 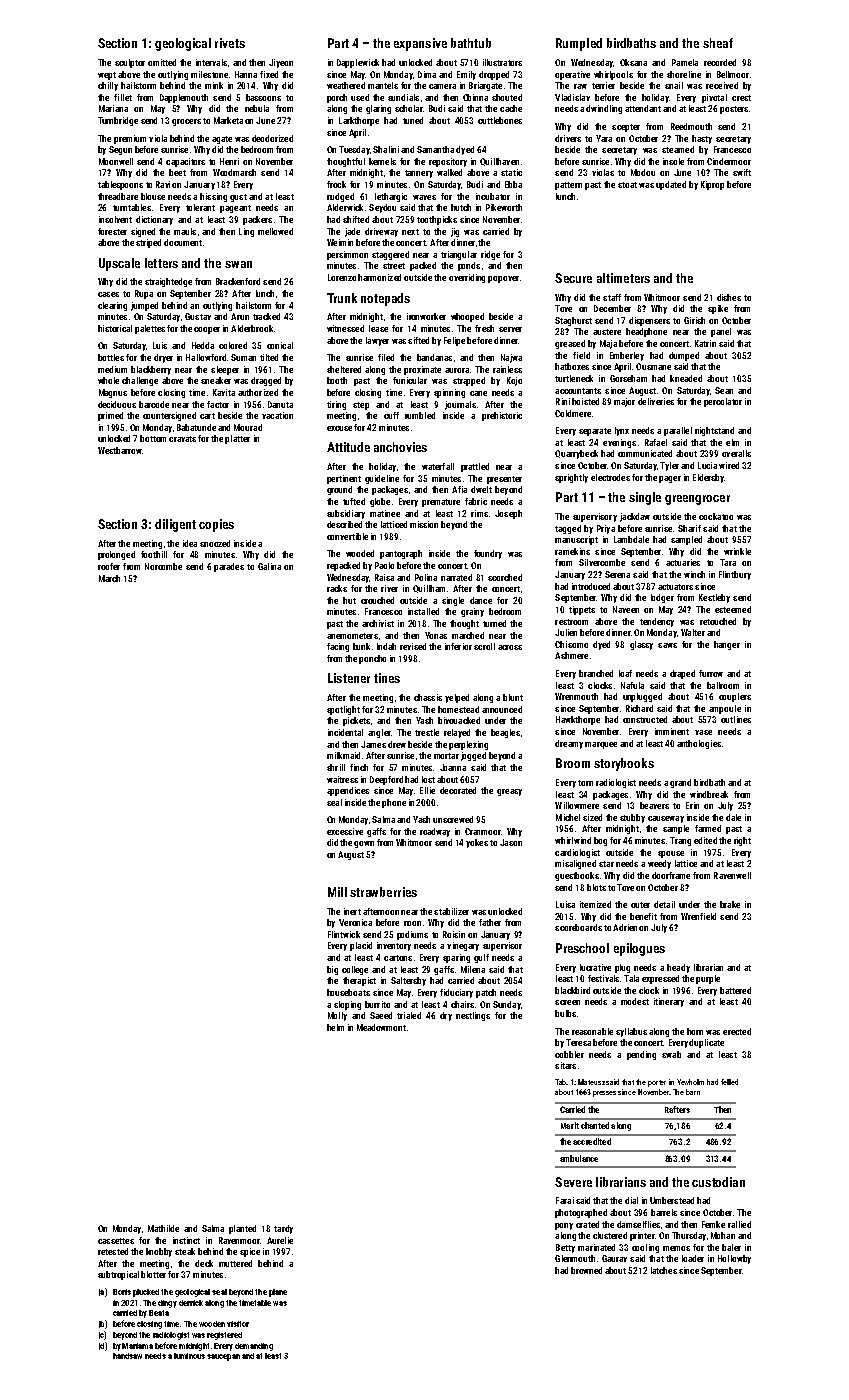 I want to click on Tuesday, so click(x=354, y=150).
